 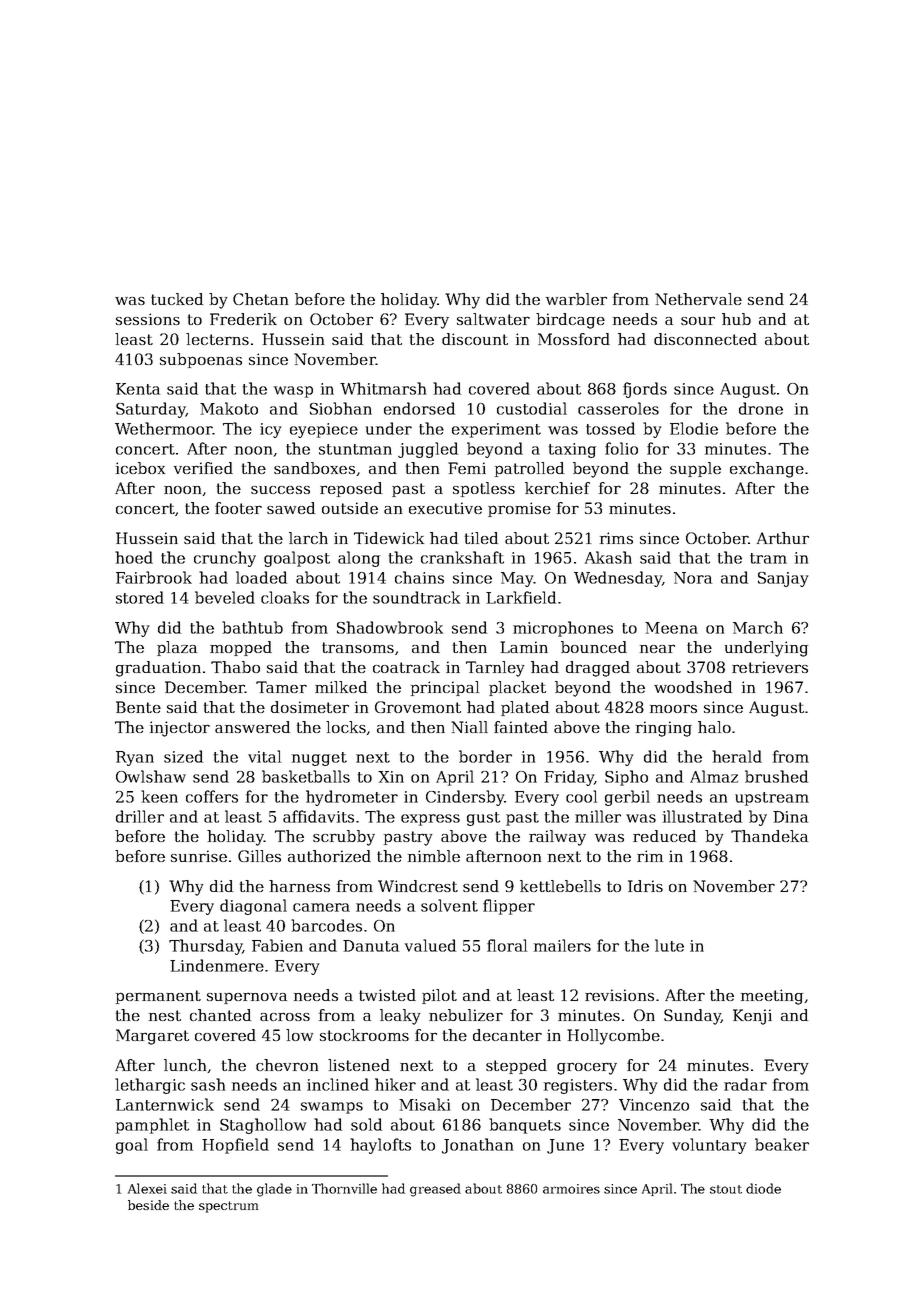 I want to click on custodial, so click(x=532, y=408).
